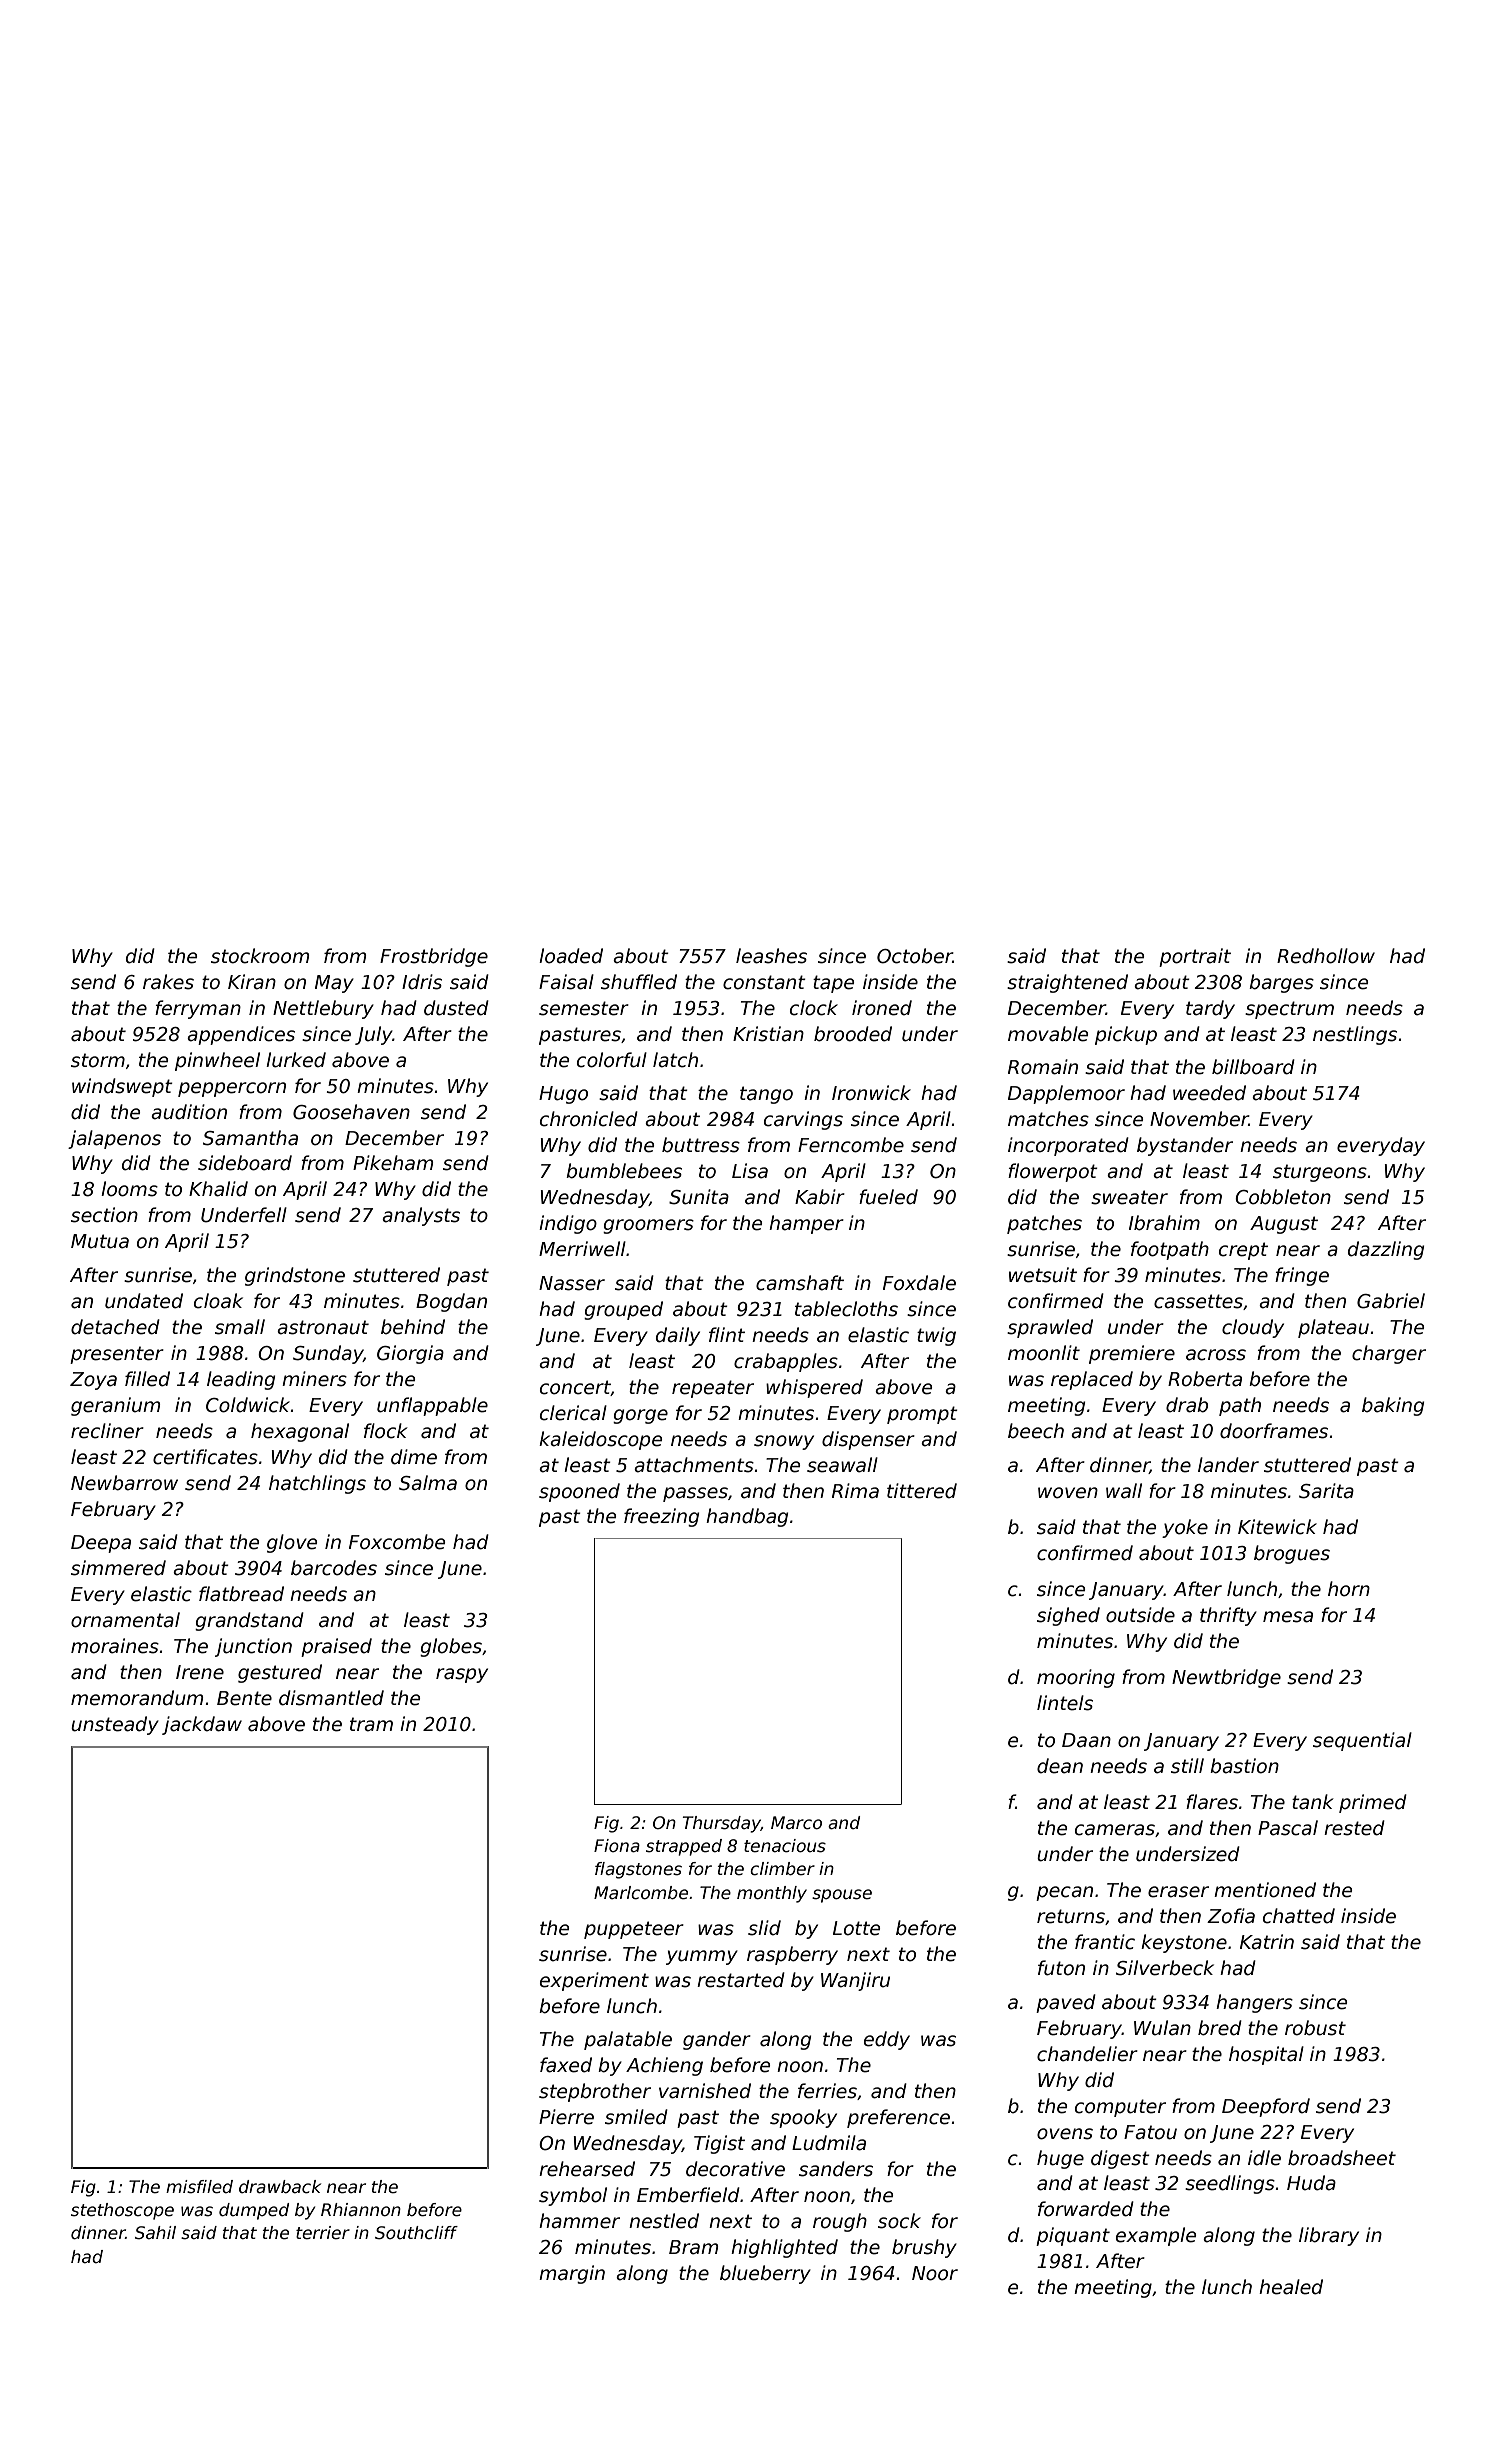  What do you see at coordinates (702, 1957) in the document?
I see `yummy` at bounding box center [702, 1957].
